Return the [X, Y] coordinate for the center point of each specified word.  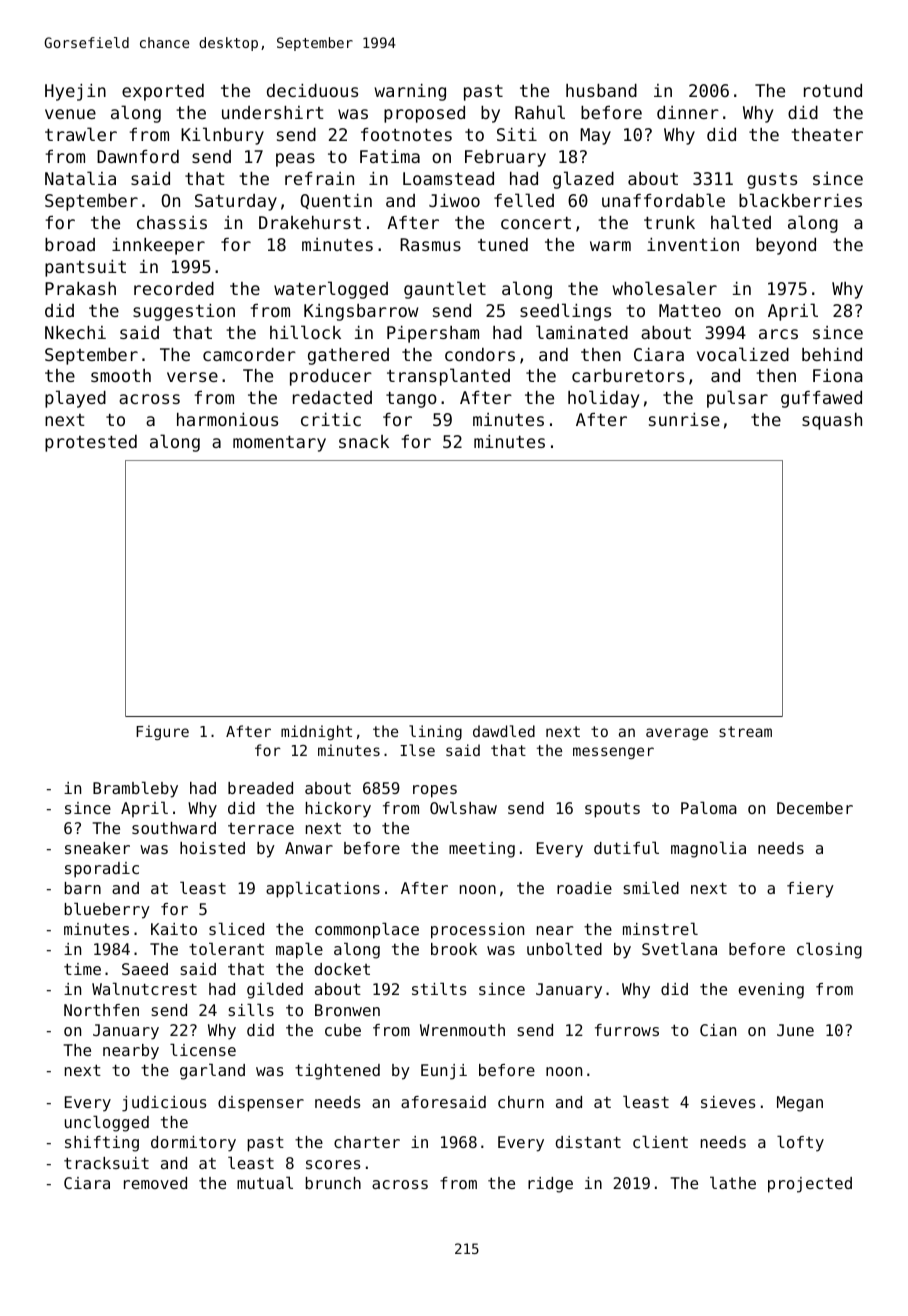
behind [832, 354]
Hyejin [75, 92]
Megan [800, 1104]
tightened [337, 1072]
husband [601, 90]
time [82, 969]
